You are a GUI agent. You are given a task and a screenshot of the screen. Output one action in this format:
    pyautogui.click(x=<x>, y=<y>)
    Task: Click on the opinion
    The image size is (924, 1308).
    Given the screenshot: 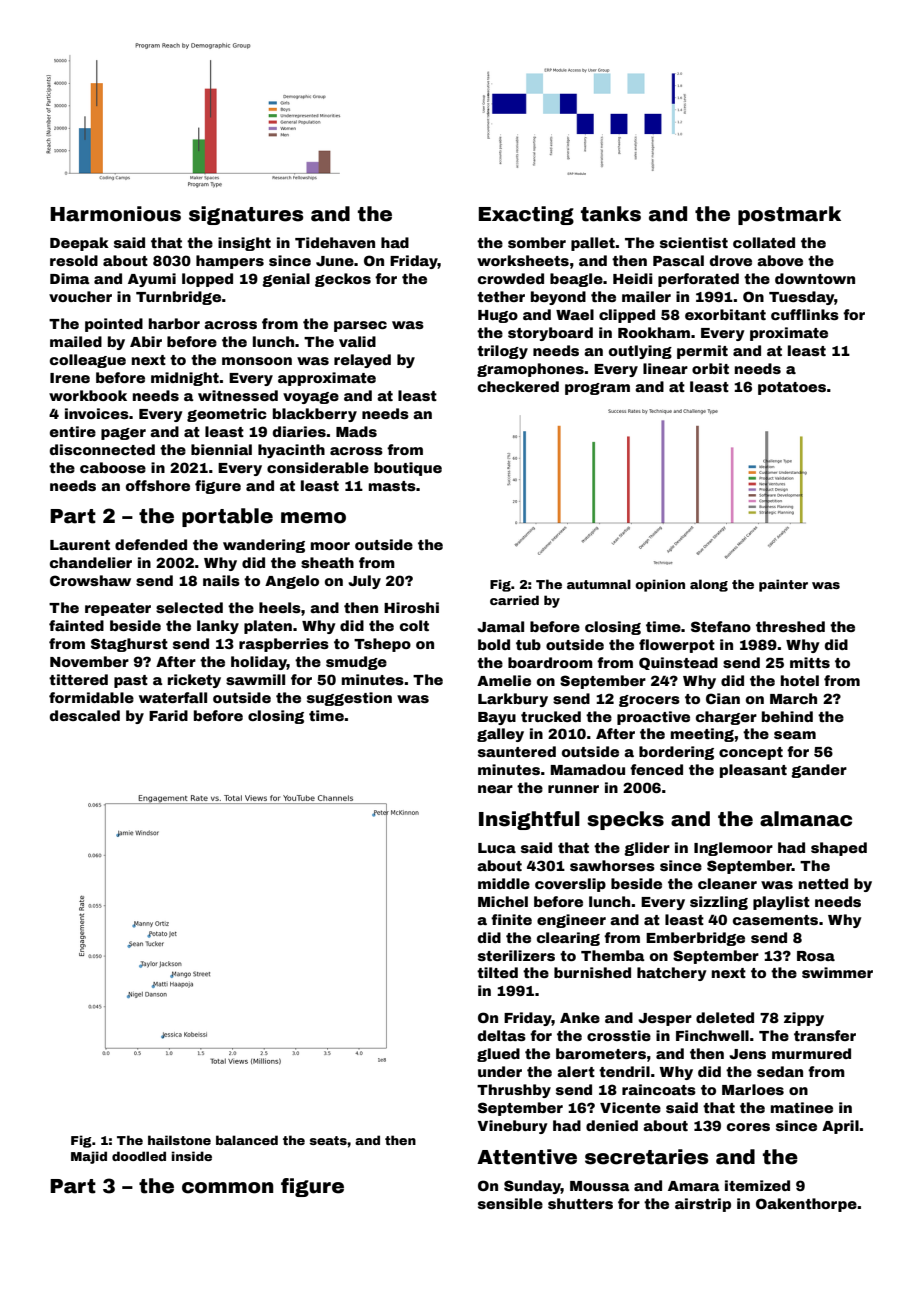 What is the action you would take?
    pyautogui.click(x=660, y=585)
